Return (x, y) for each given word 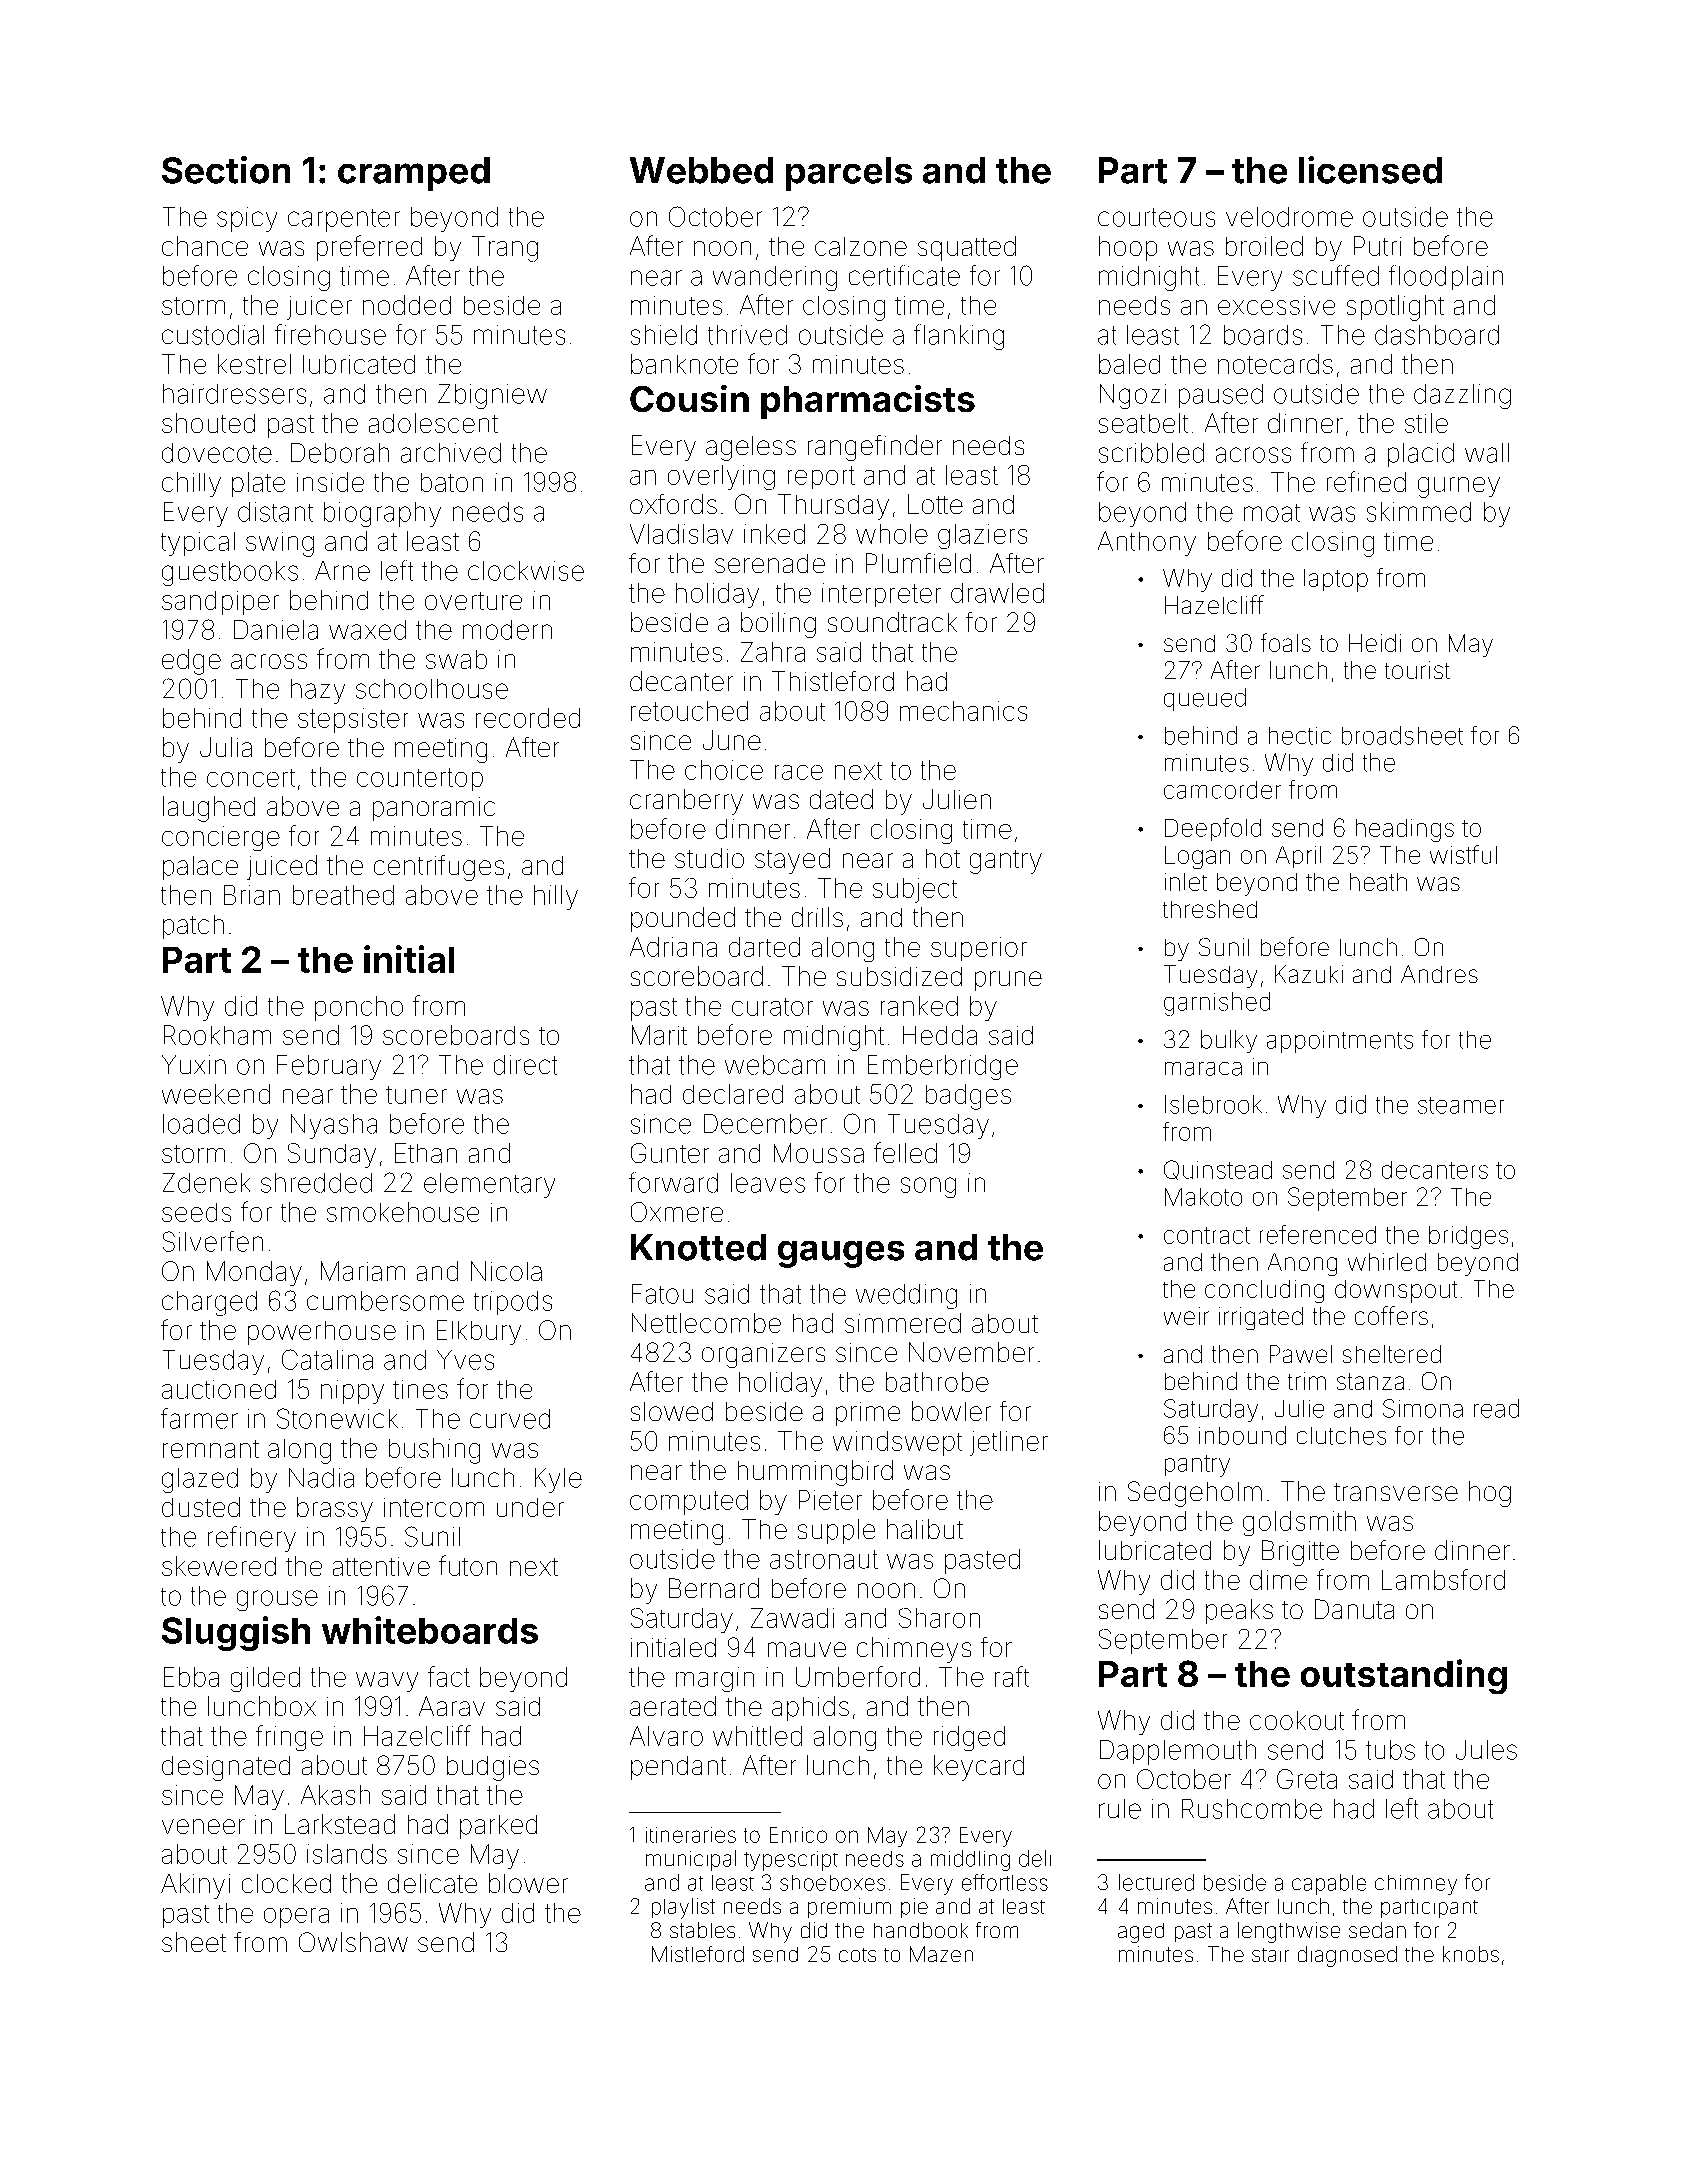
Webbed (701, 170)
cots (857, 1955)
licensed (1370, 170)
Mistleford (698, 1954)
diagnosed (1347, 1956)
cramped (414, 174)
